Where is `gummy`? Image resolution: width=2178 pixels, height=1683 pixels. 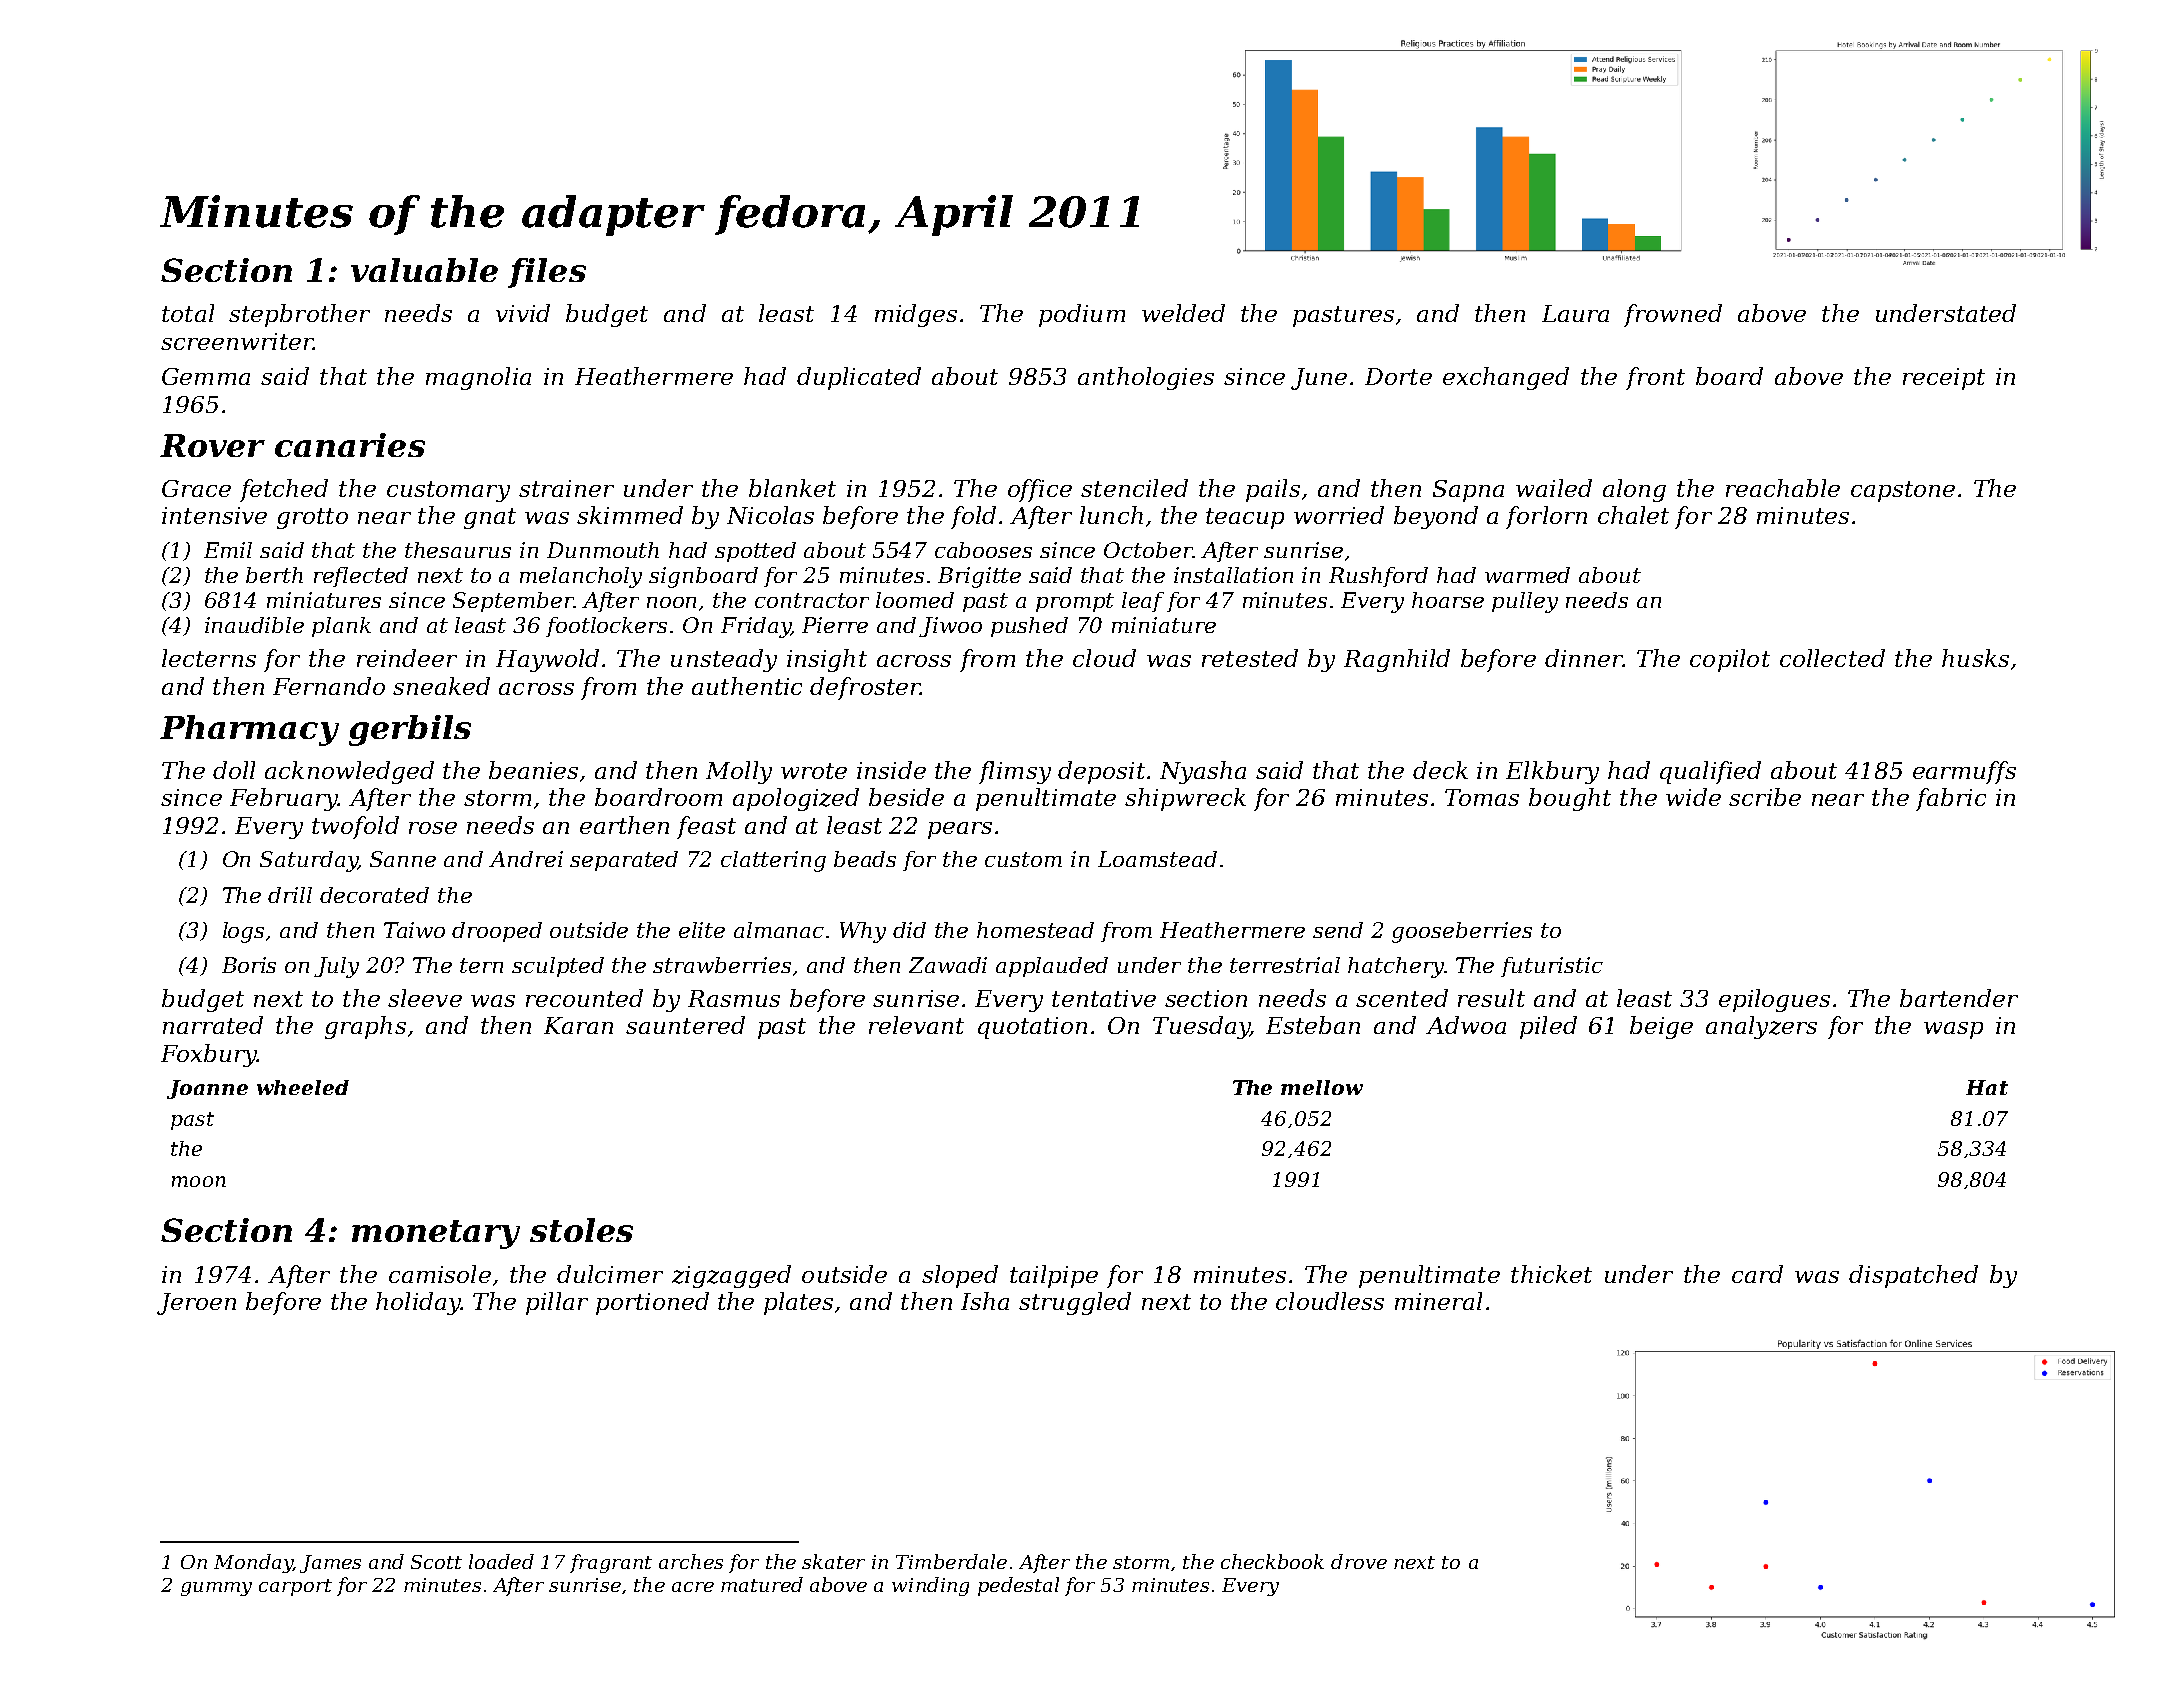
gummy is located at coordinates (216, 1589).
